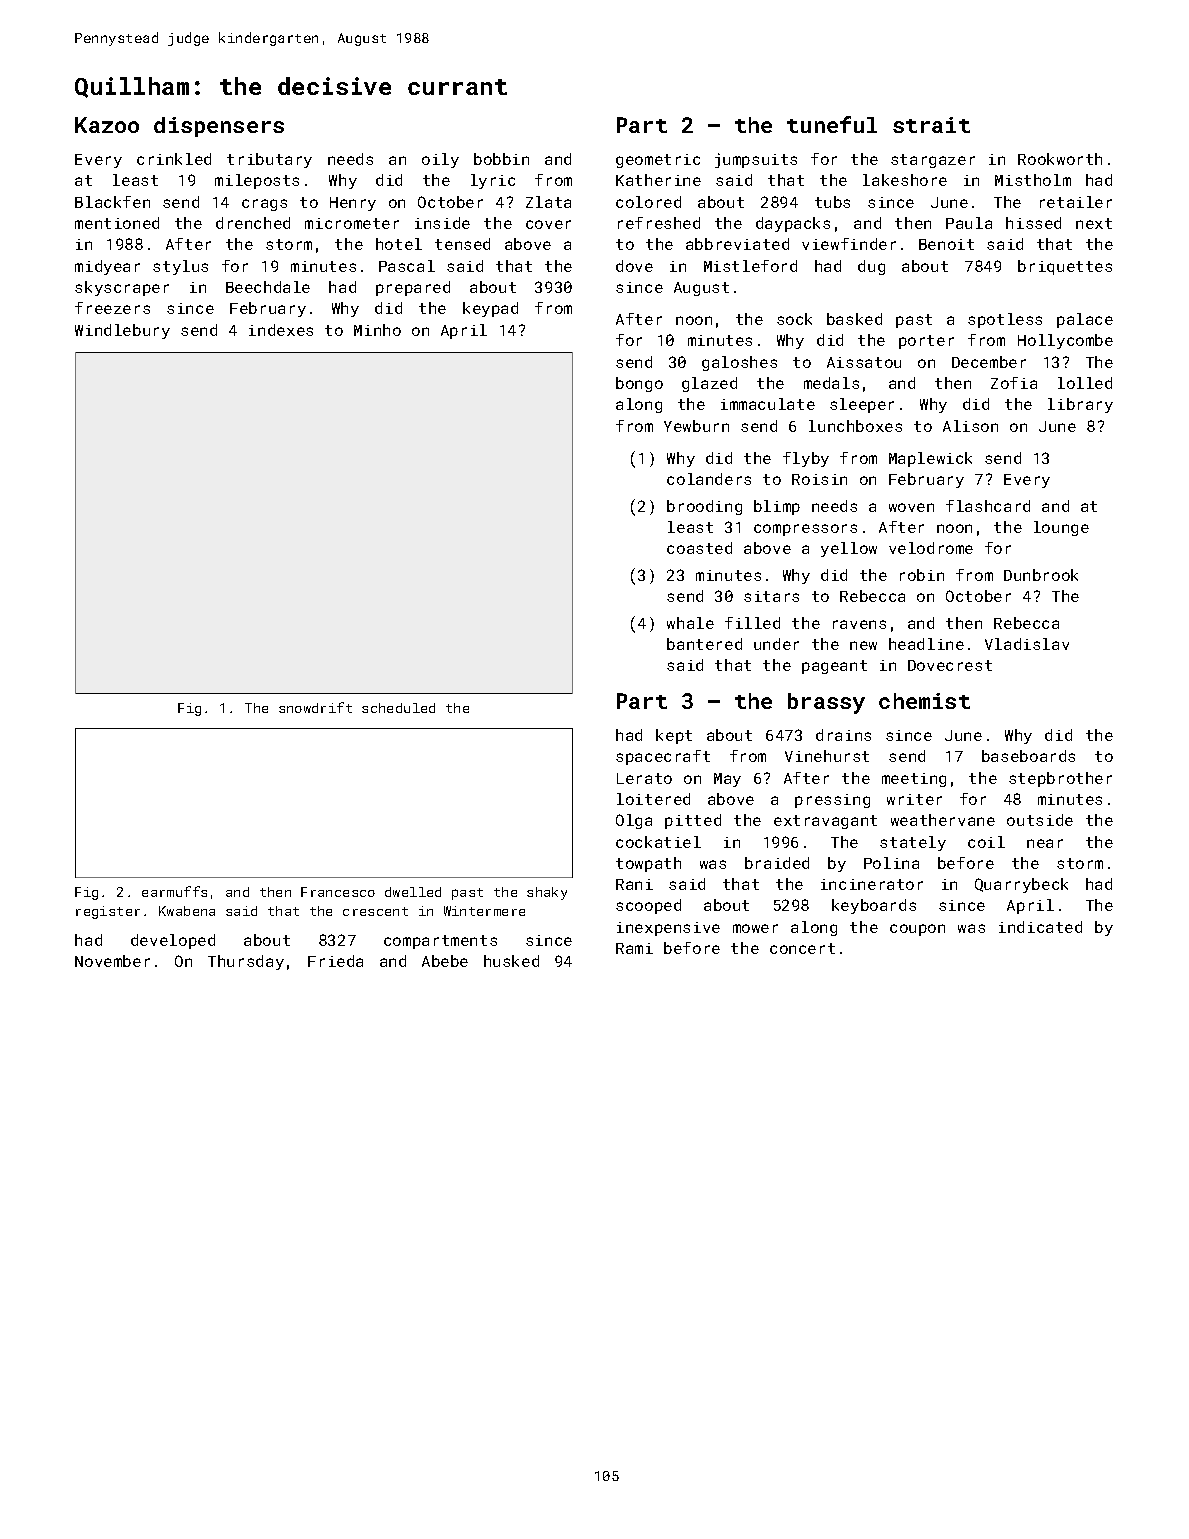 The width and height of the screenshot is (1189, 1539). What do you see at coordinates (917, 930) in the screenshot?
I see `coupon` at bounding box center [917, 930].
